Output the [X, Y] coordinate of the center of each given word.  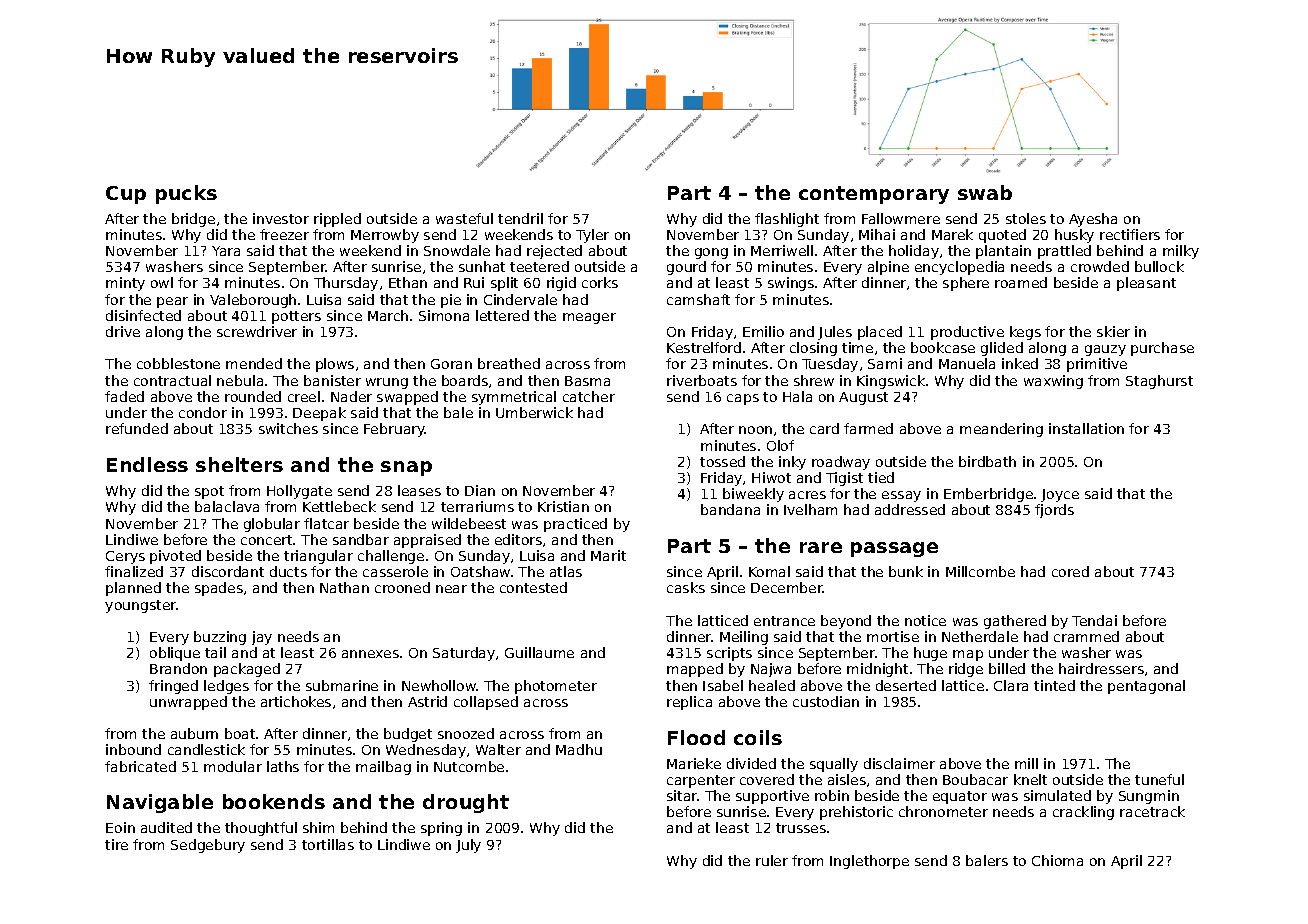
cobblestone [178, 363]
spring [441, 829]
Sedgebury [208, 846]
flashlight [787, 220]
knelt [1030, 779]
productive [967, 333]
